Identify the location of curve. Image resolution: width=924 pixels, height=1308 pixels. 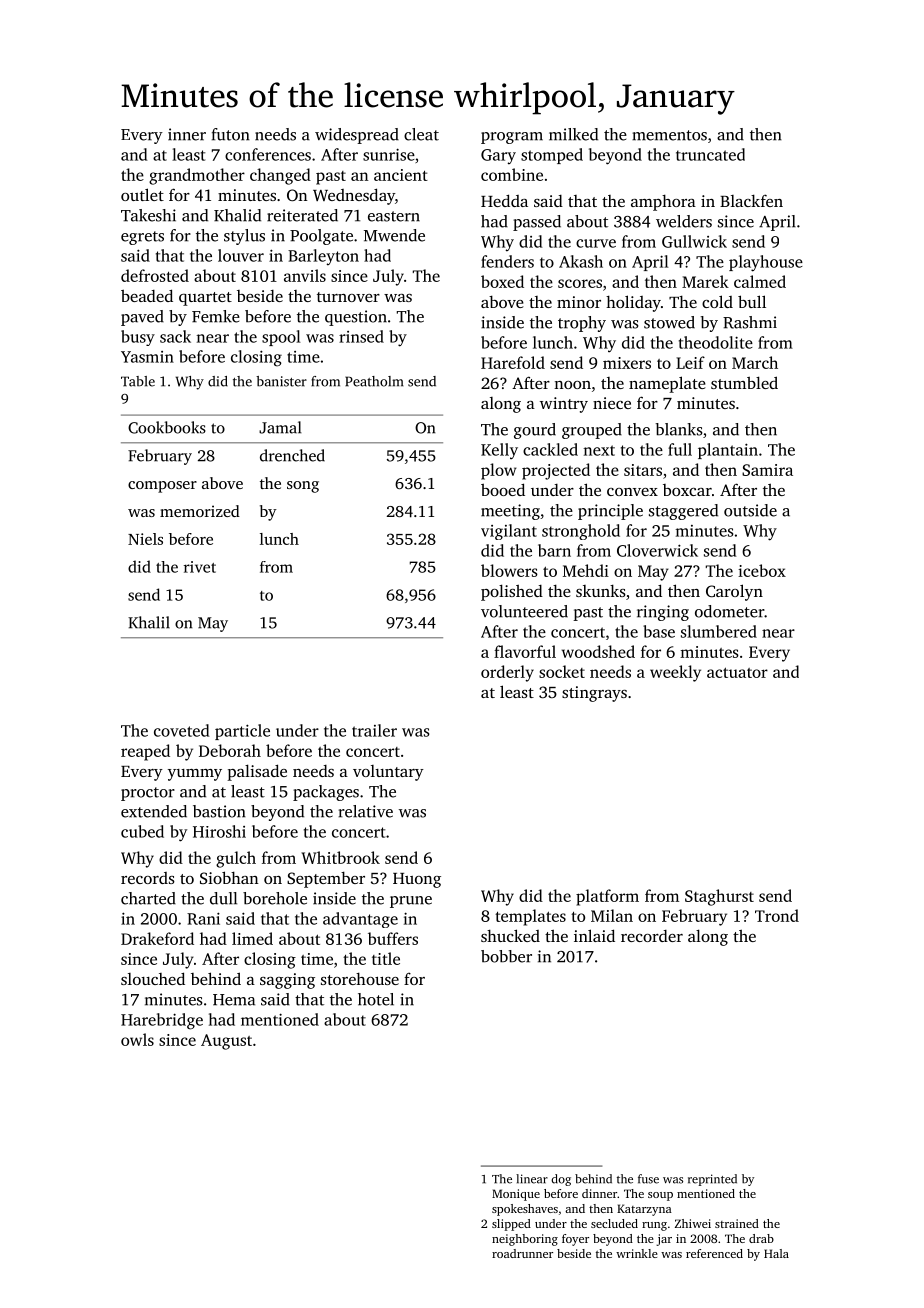
(596, 243).
